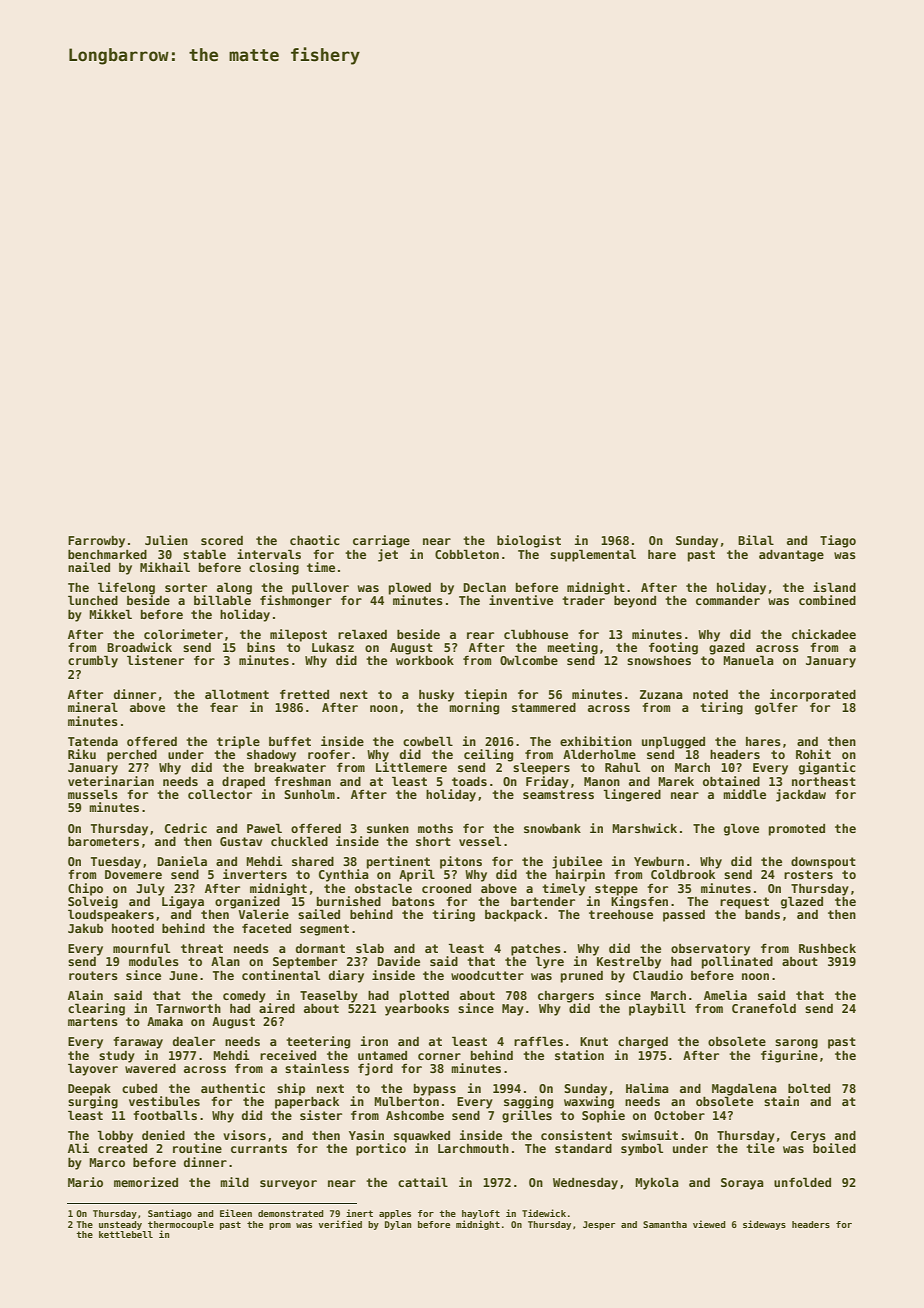  I want to click on chaotic, so click(315, 540).
